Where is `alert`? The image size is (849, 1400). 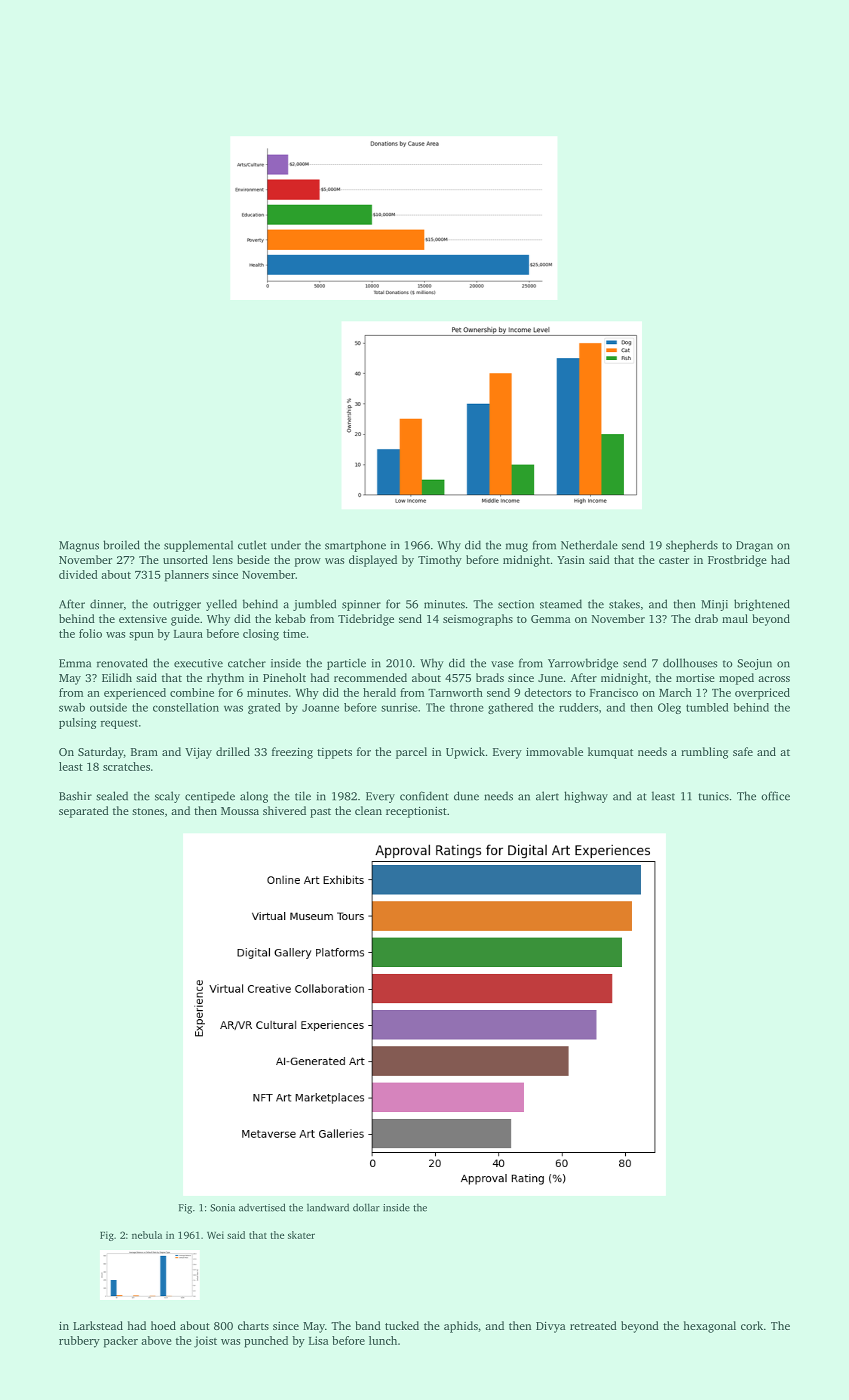
alert is located at coordinates (547, 796).
